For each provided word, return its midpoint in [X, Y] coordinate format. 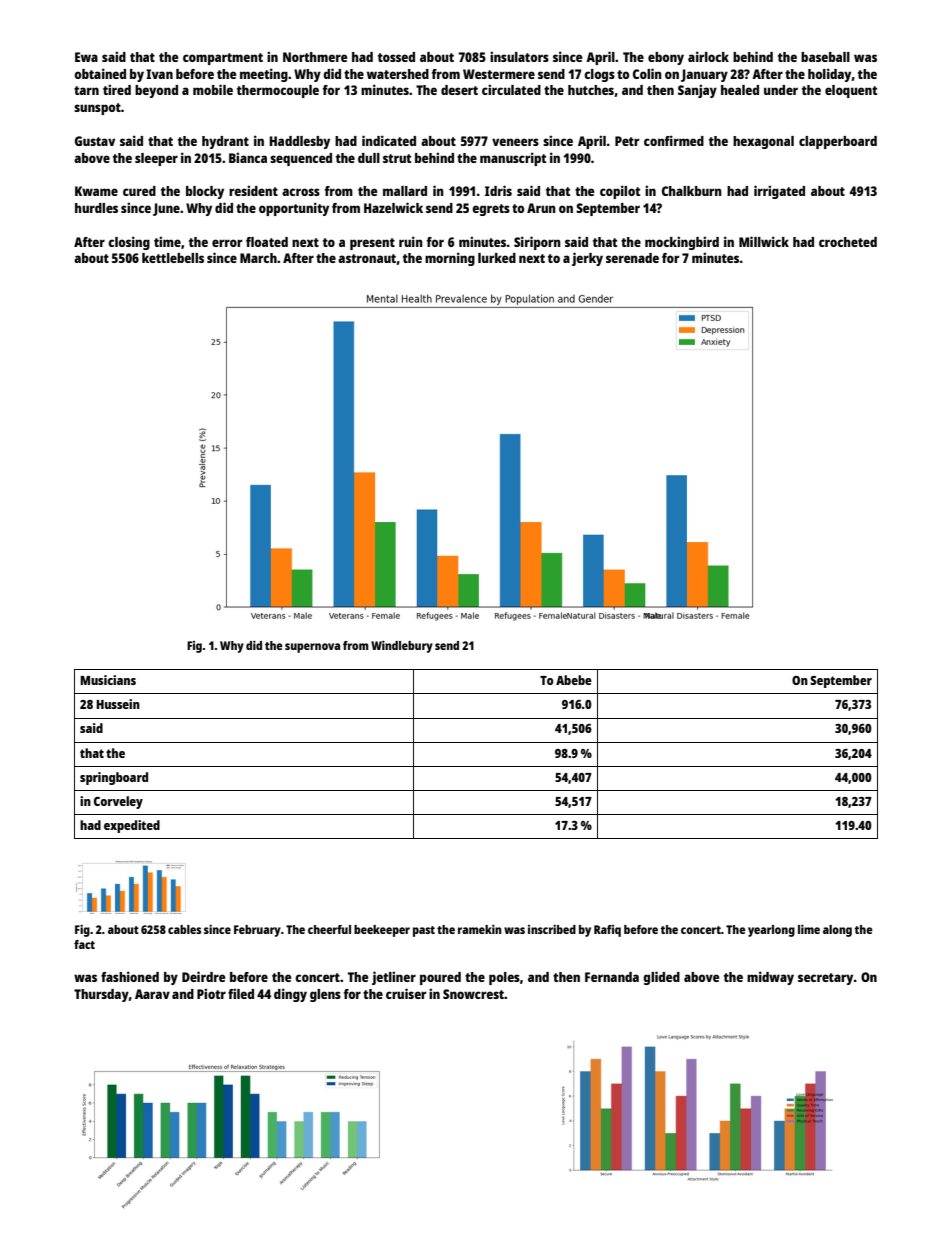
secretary [825, 979]
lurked [497, 258]
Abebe [574, 680]
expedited [132, 826]
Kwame [96, 191]
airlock [708, 56]
